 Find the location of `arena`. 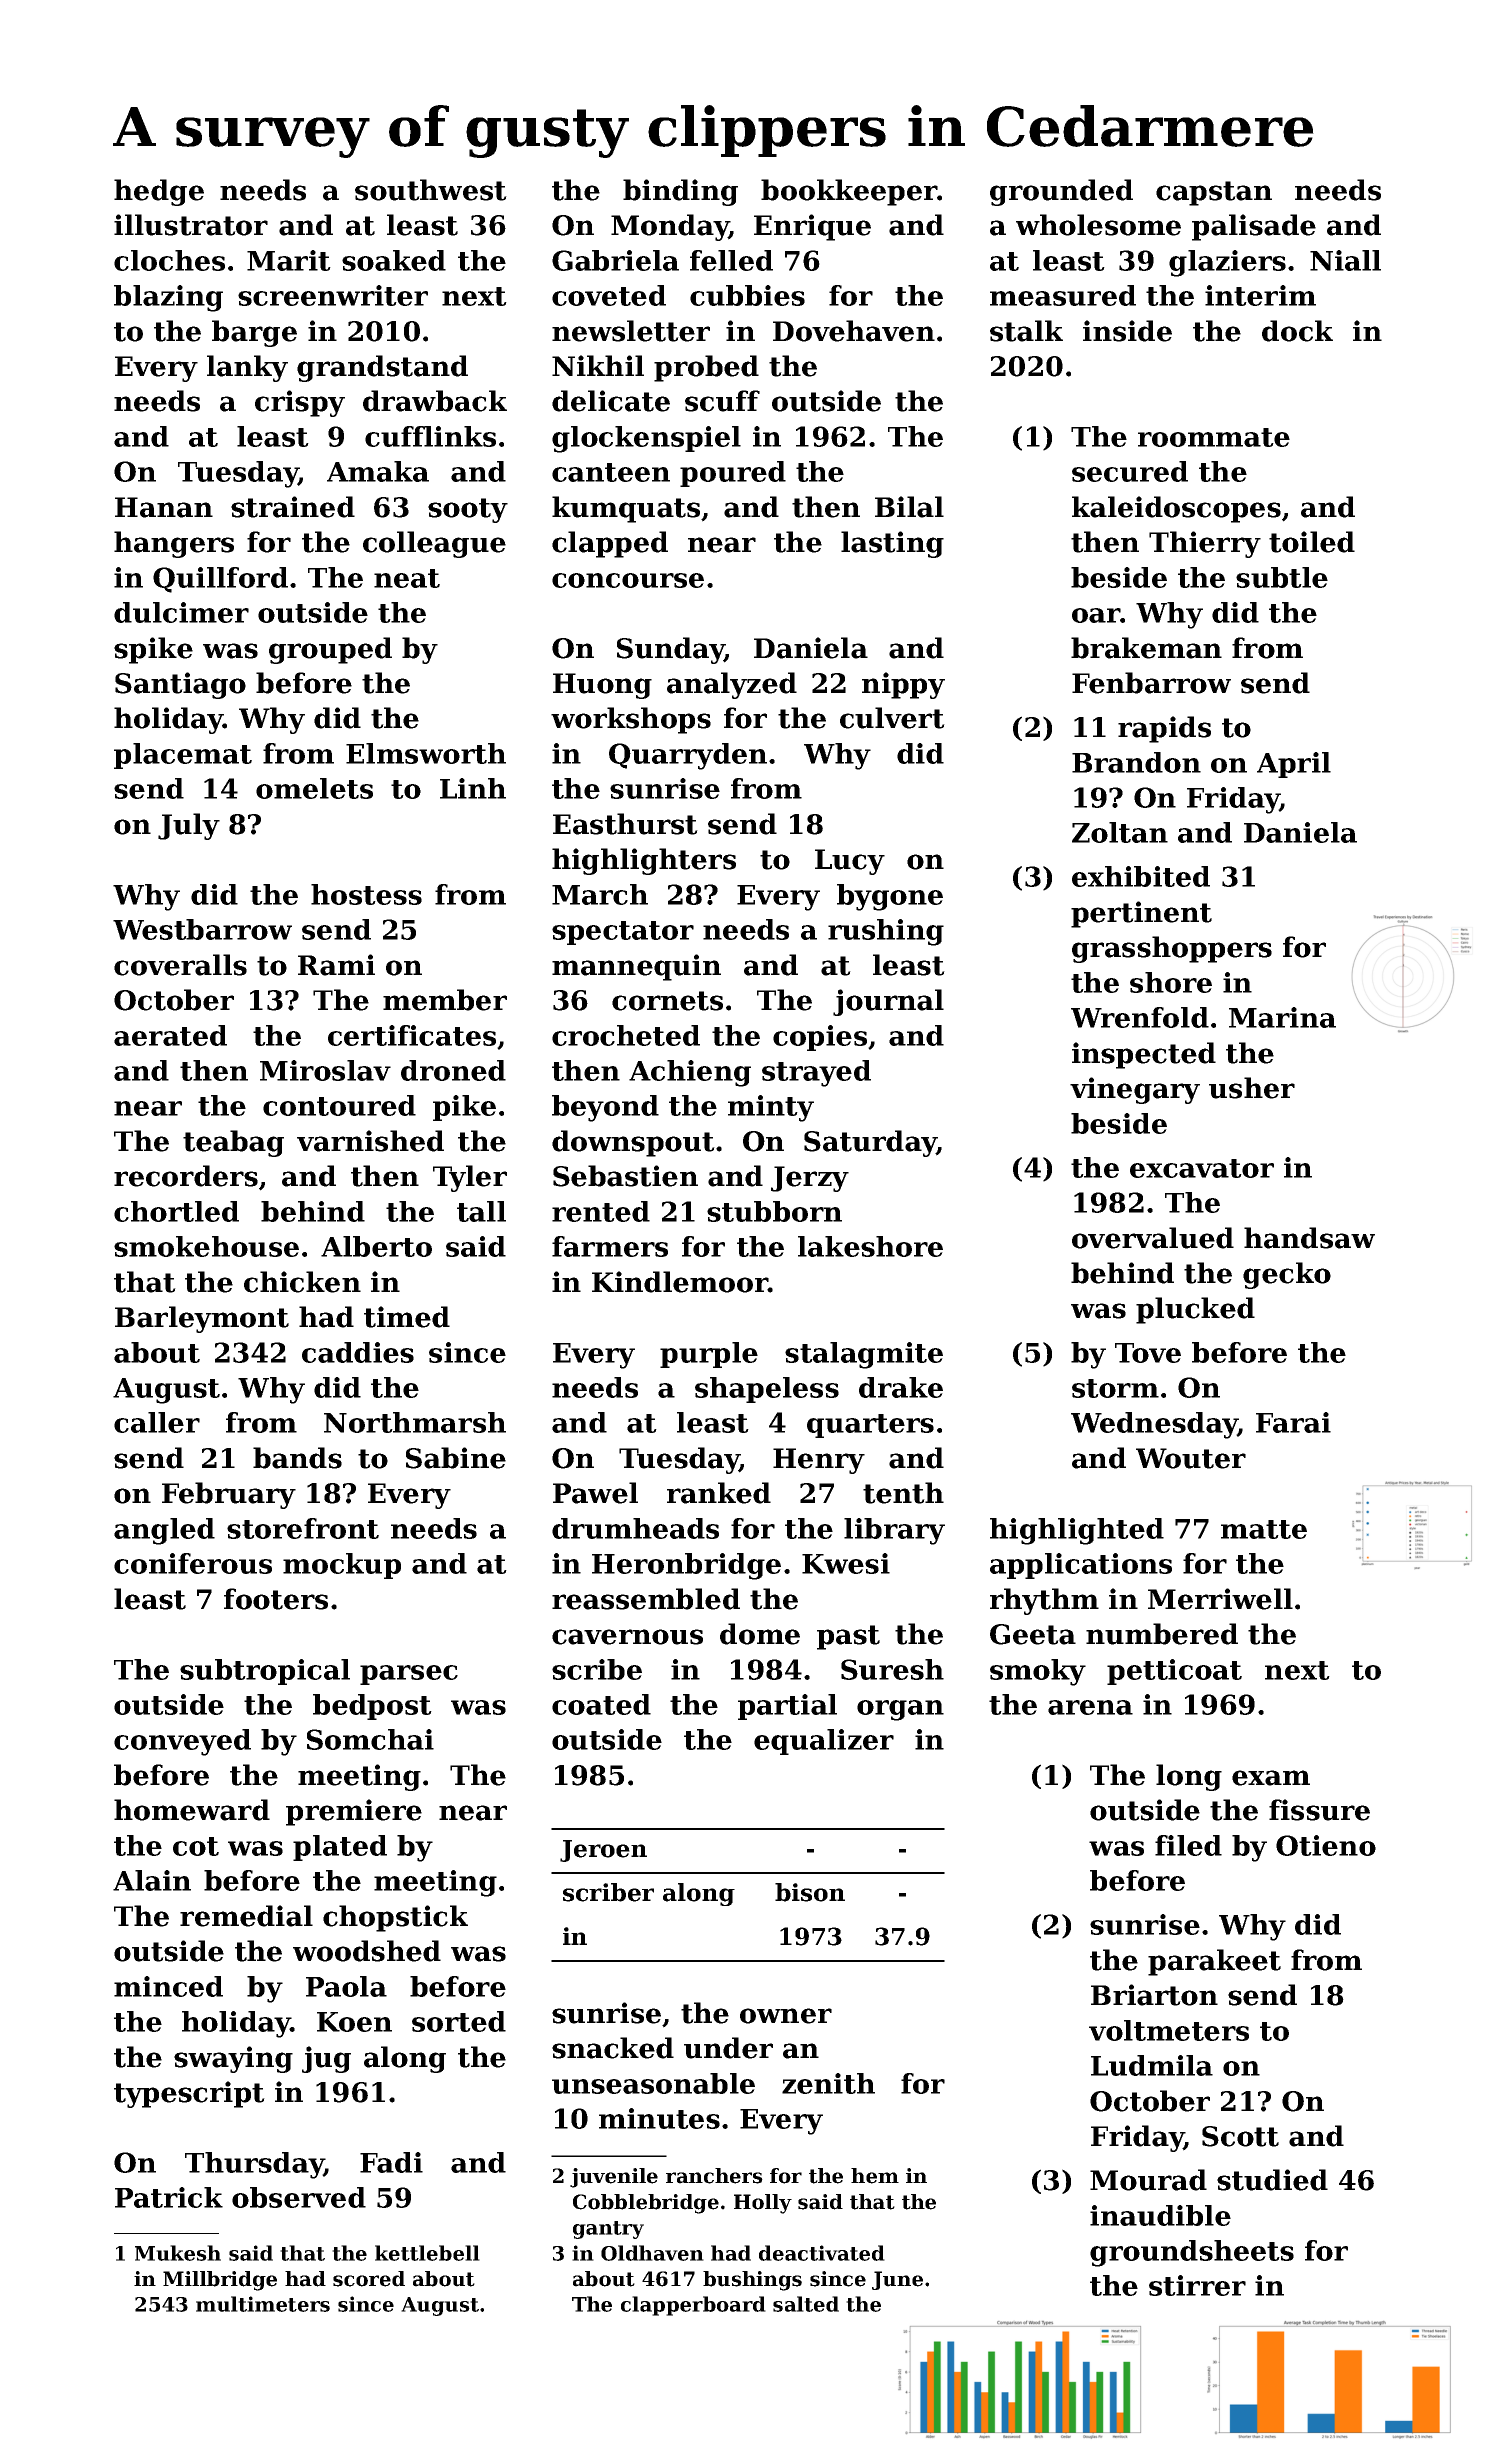

arena is located at coordinates (1090, 1707).
